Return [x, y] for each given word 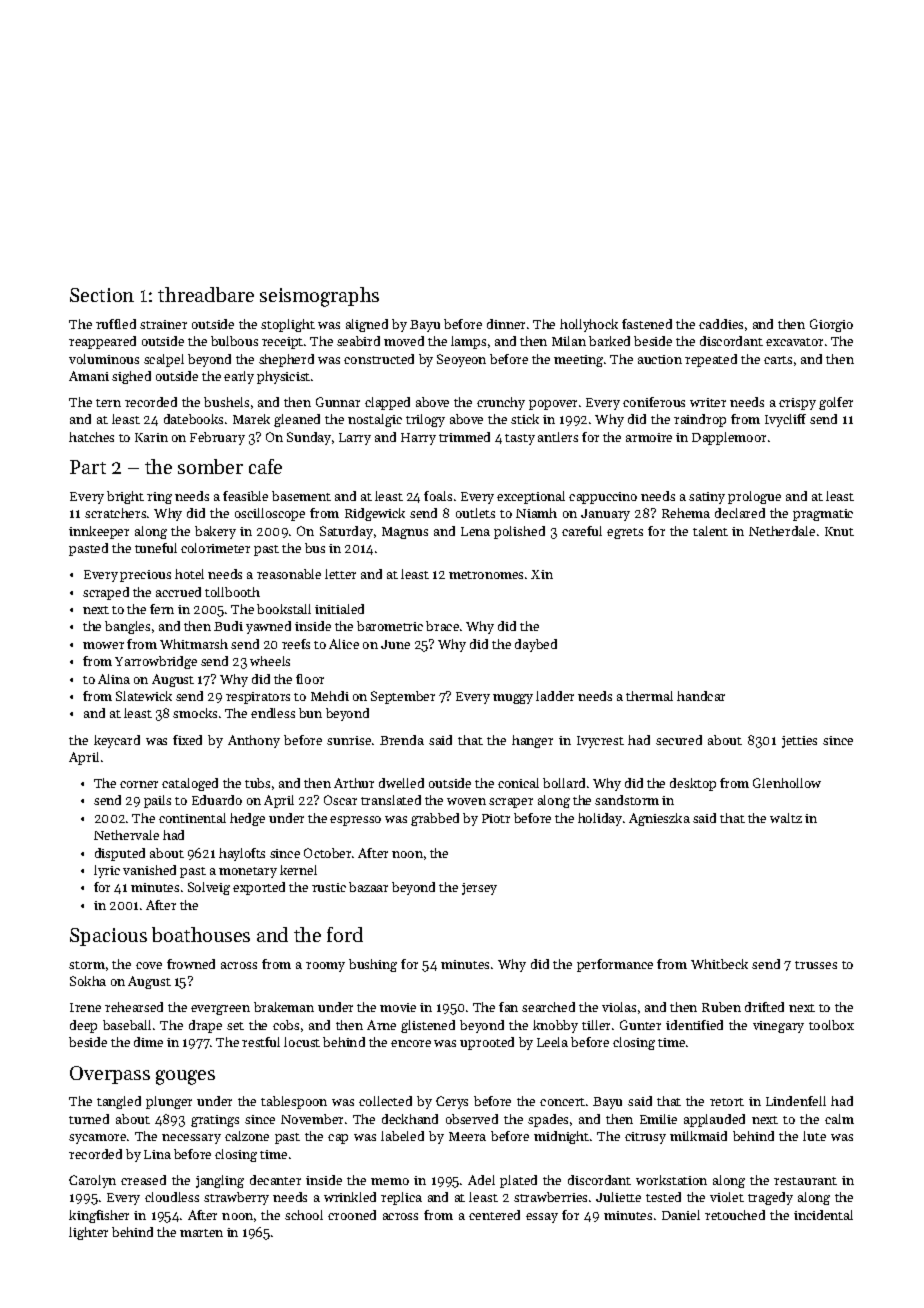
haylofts [242, 854]
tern [108, 403]
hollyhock [589, 325]
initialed [339, 609]
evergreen [220, 1010]
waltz [786, 818]
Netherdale [782, 531]
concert [562, 1102]
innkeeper [99, 532]
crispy [797, 404]
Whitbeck [719, 964]
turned [89, 1119]
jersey [479, 889]
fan [508, 1007]
